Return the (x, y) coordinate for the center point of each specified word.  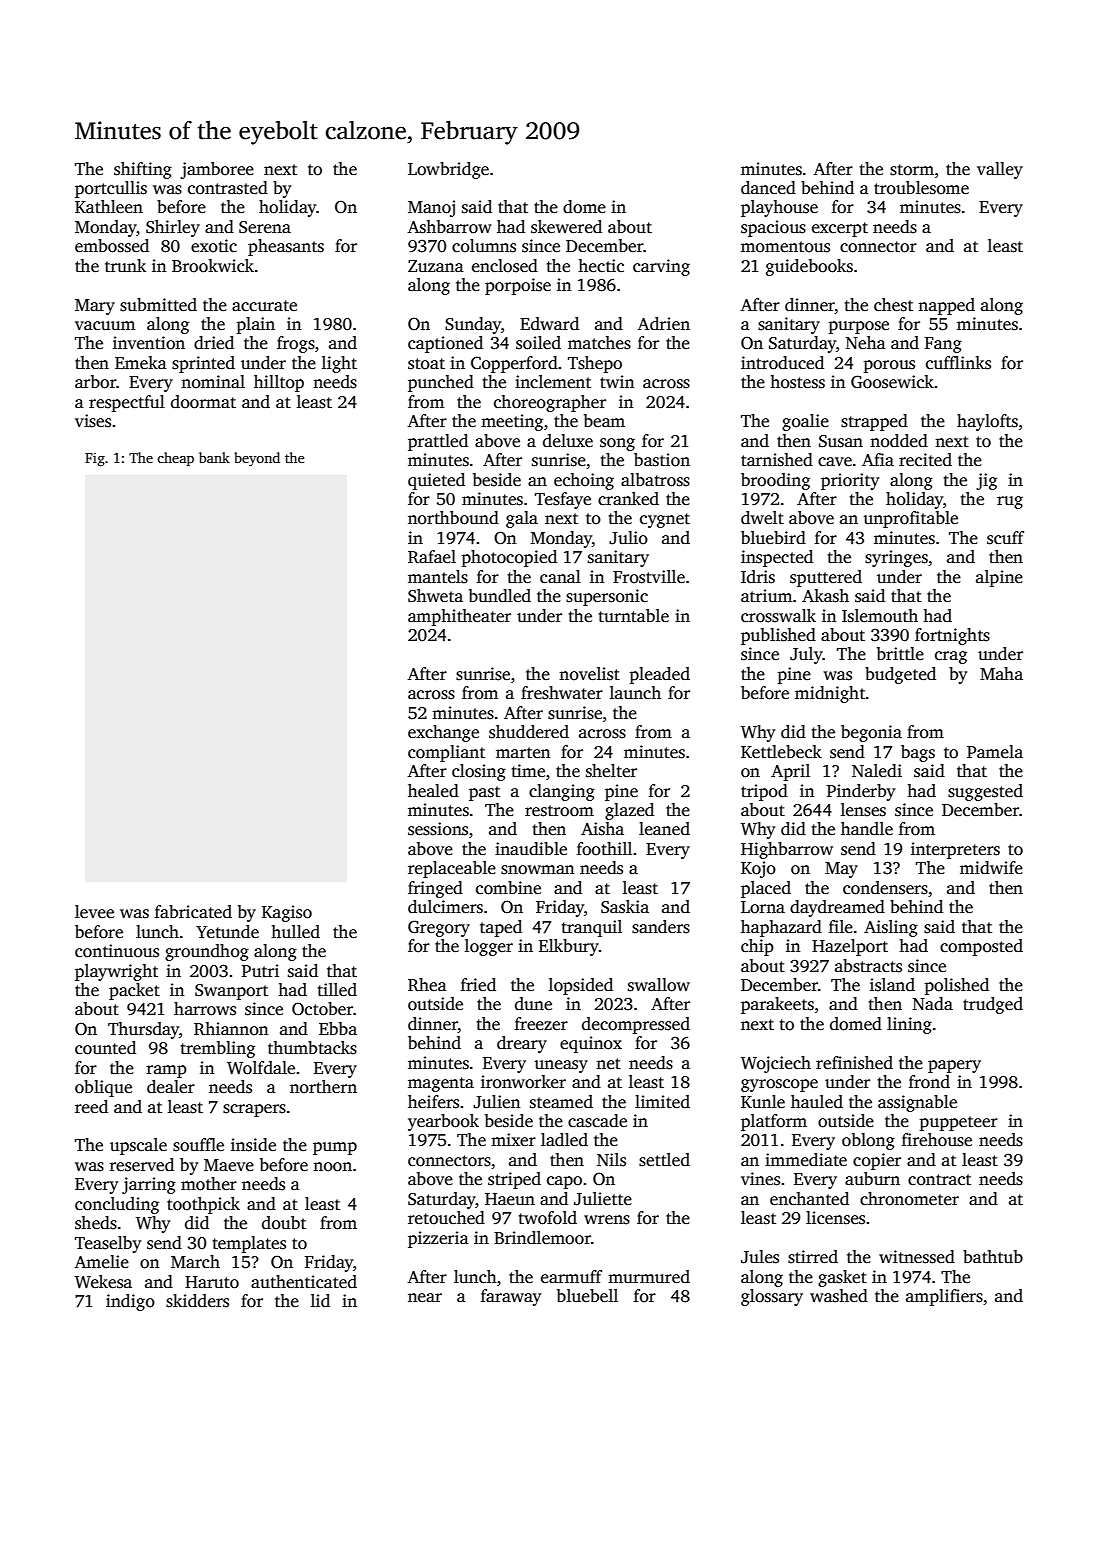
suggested (985, 792)
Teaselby (108, 1244)
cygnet (665, 520)
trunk (125, 266)
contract (939, 1180)
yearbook (443, 1122)
